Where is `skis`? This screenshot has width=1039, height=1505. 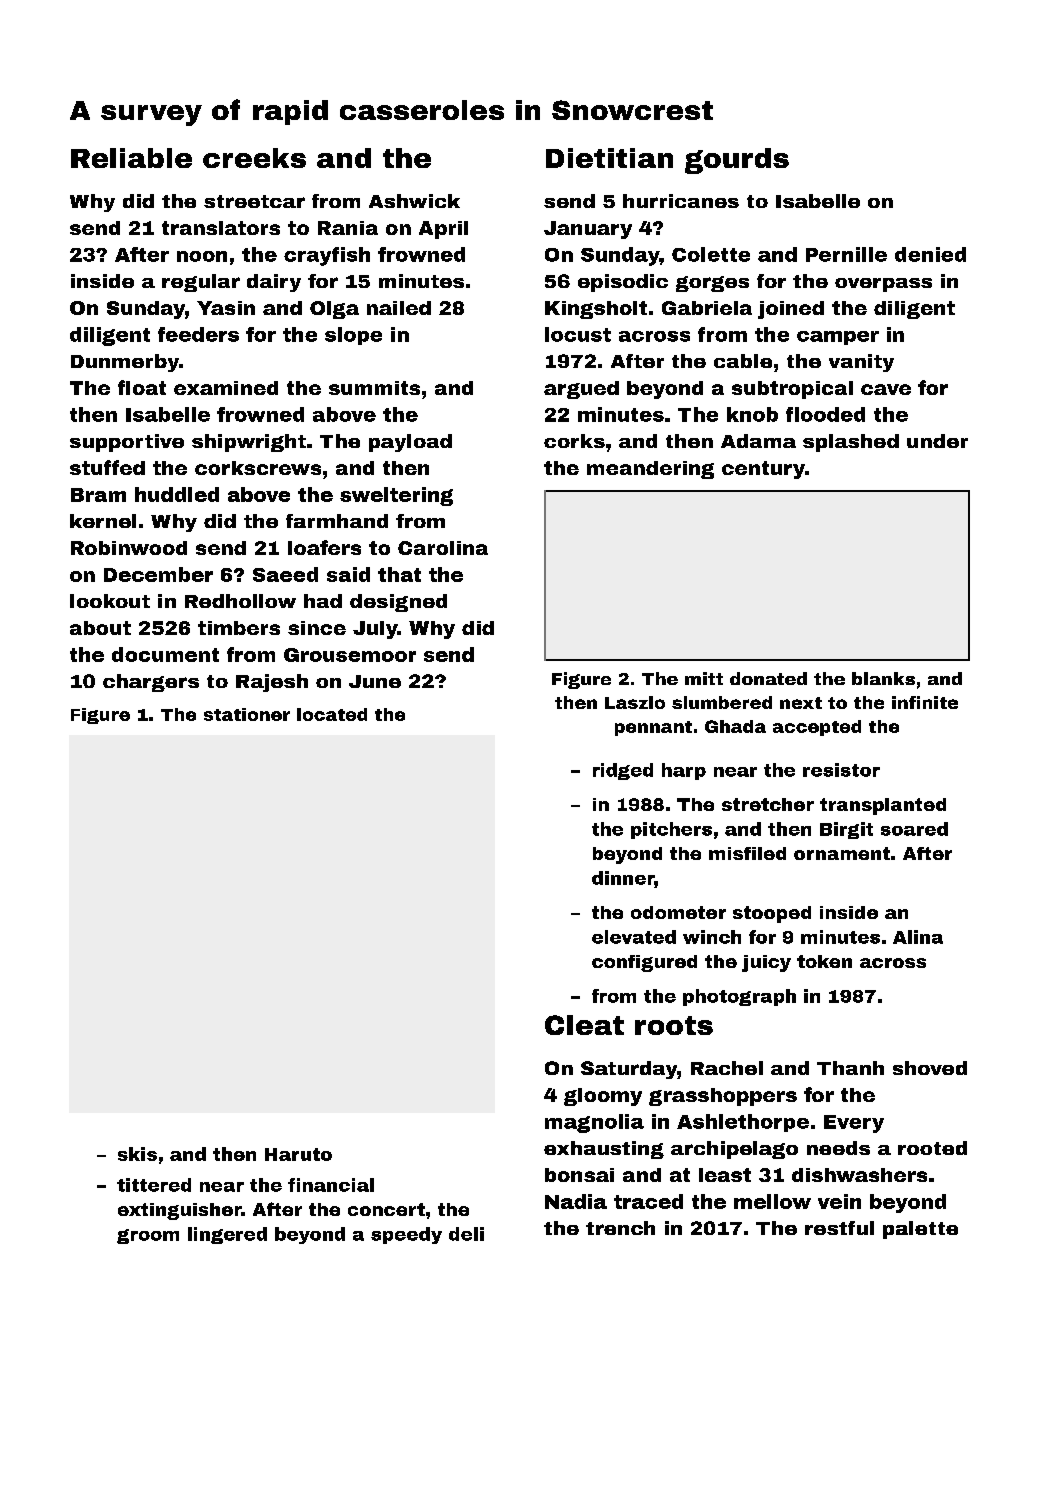
skis is located at coordinates (137, 1154).
